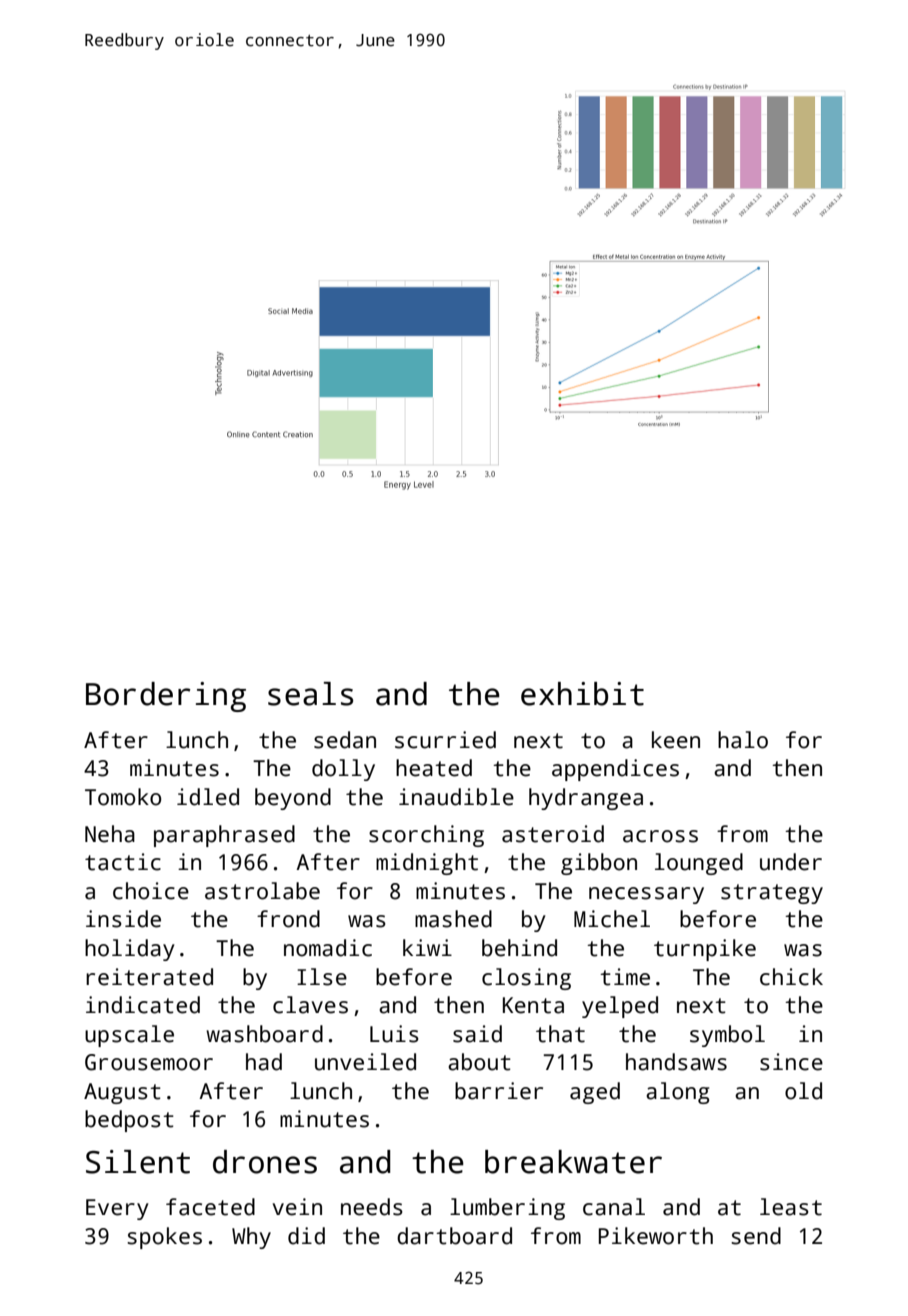 Image resolution: width=908 pixels, height=1316 pixels. Describe the element at coordinates (164, 1238) in the document. I see `spokes` at that location.
